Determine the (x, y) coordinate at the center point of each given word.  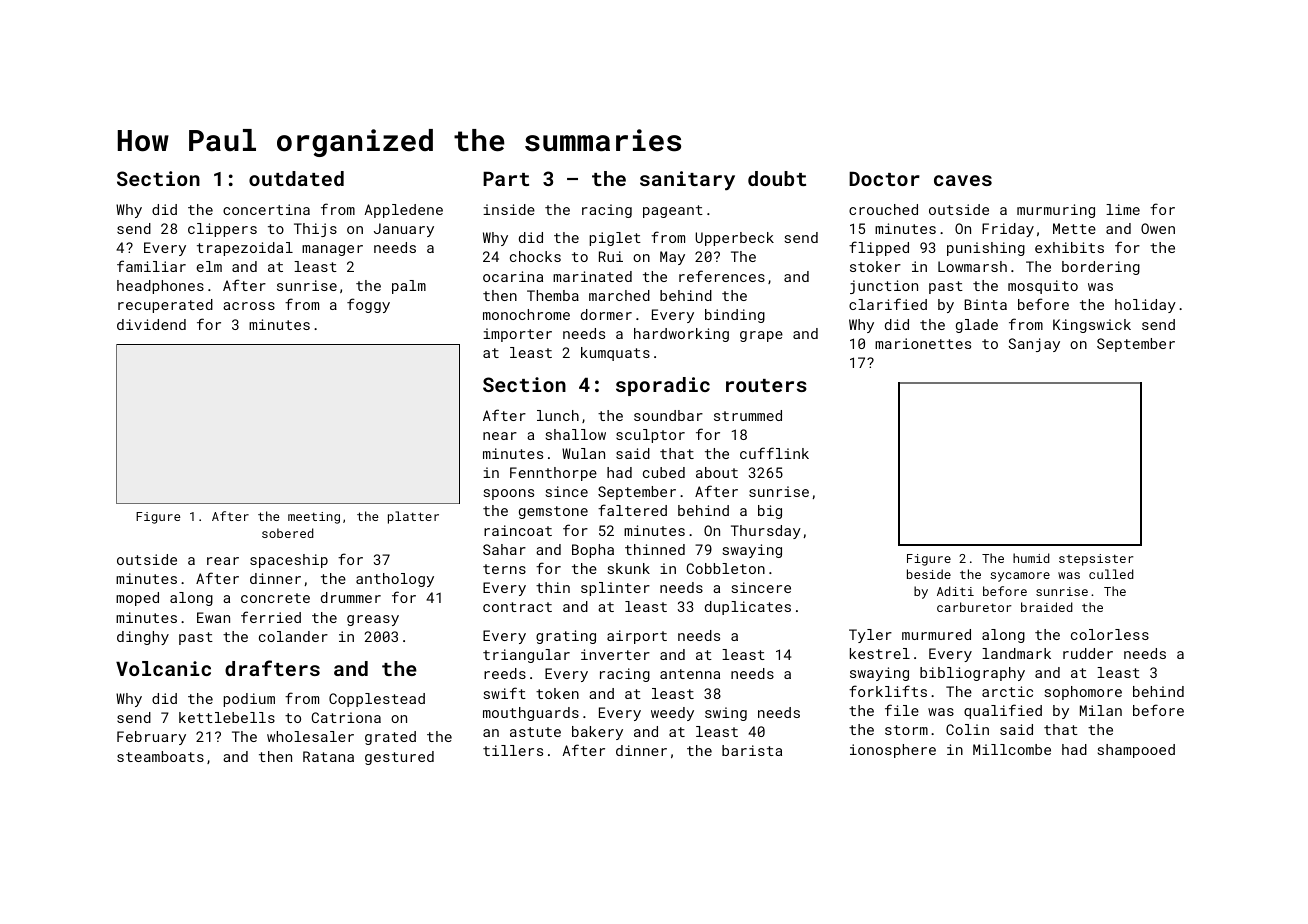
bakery (597, 733)
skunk (629, 568)
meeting (314, 518)
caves (963, 180)
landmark (1016, 653)
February (151, 738)
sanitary (687, 181)
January (404, 230)
